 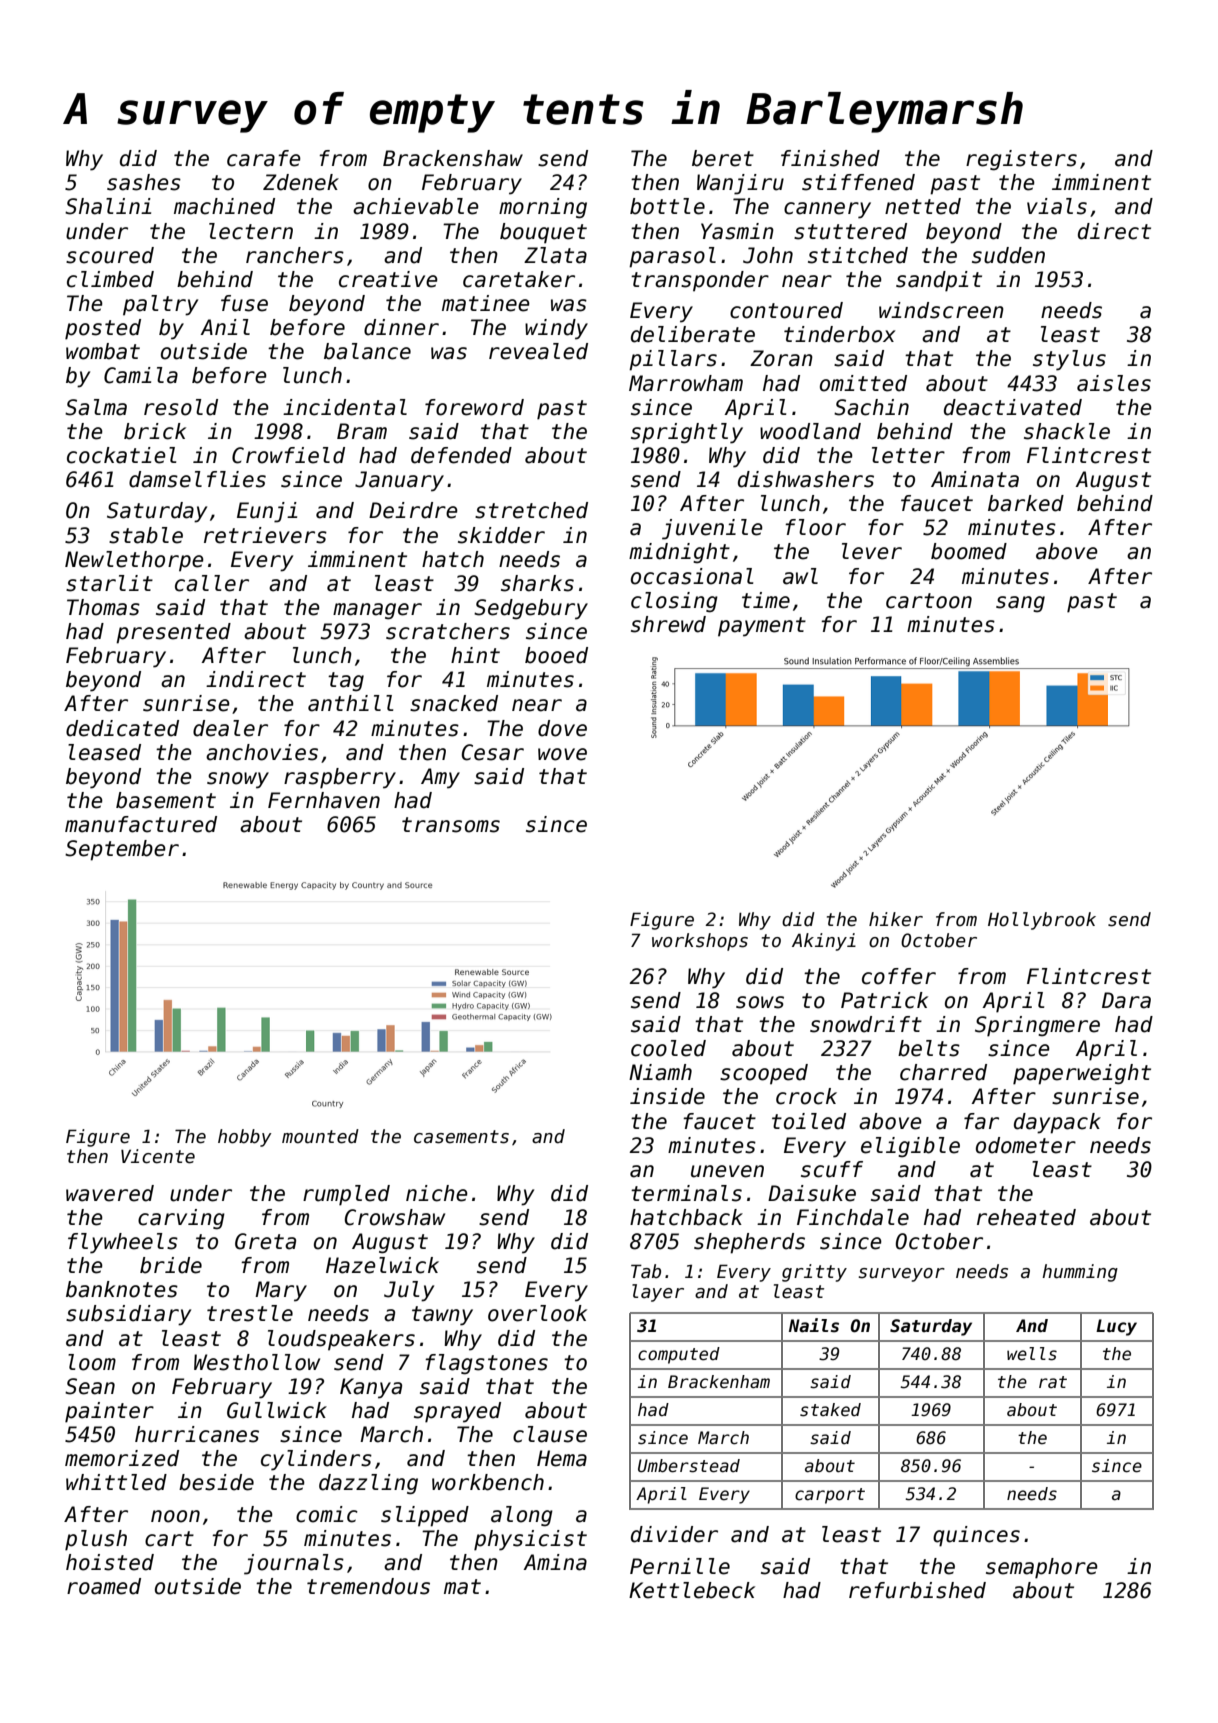 I want to click on stitched, so click(x=858, y=255).
